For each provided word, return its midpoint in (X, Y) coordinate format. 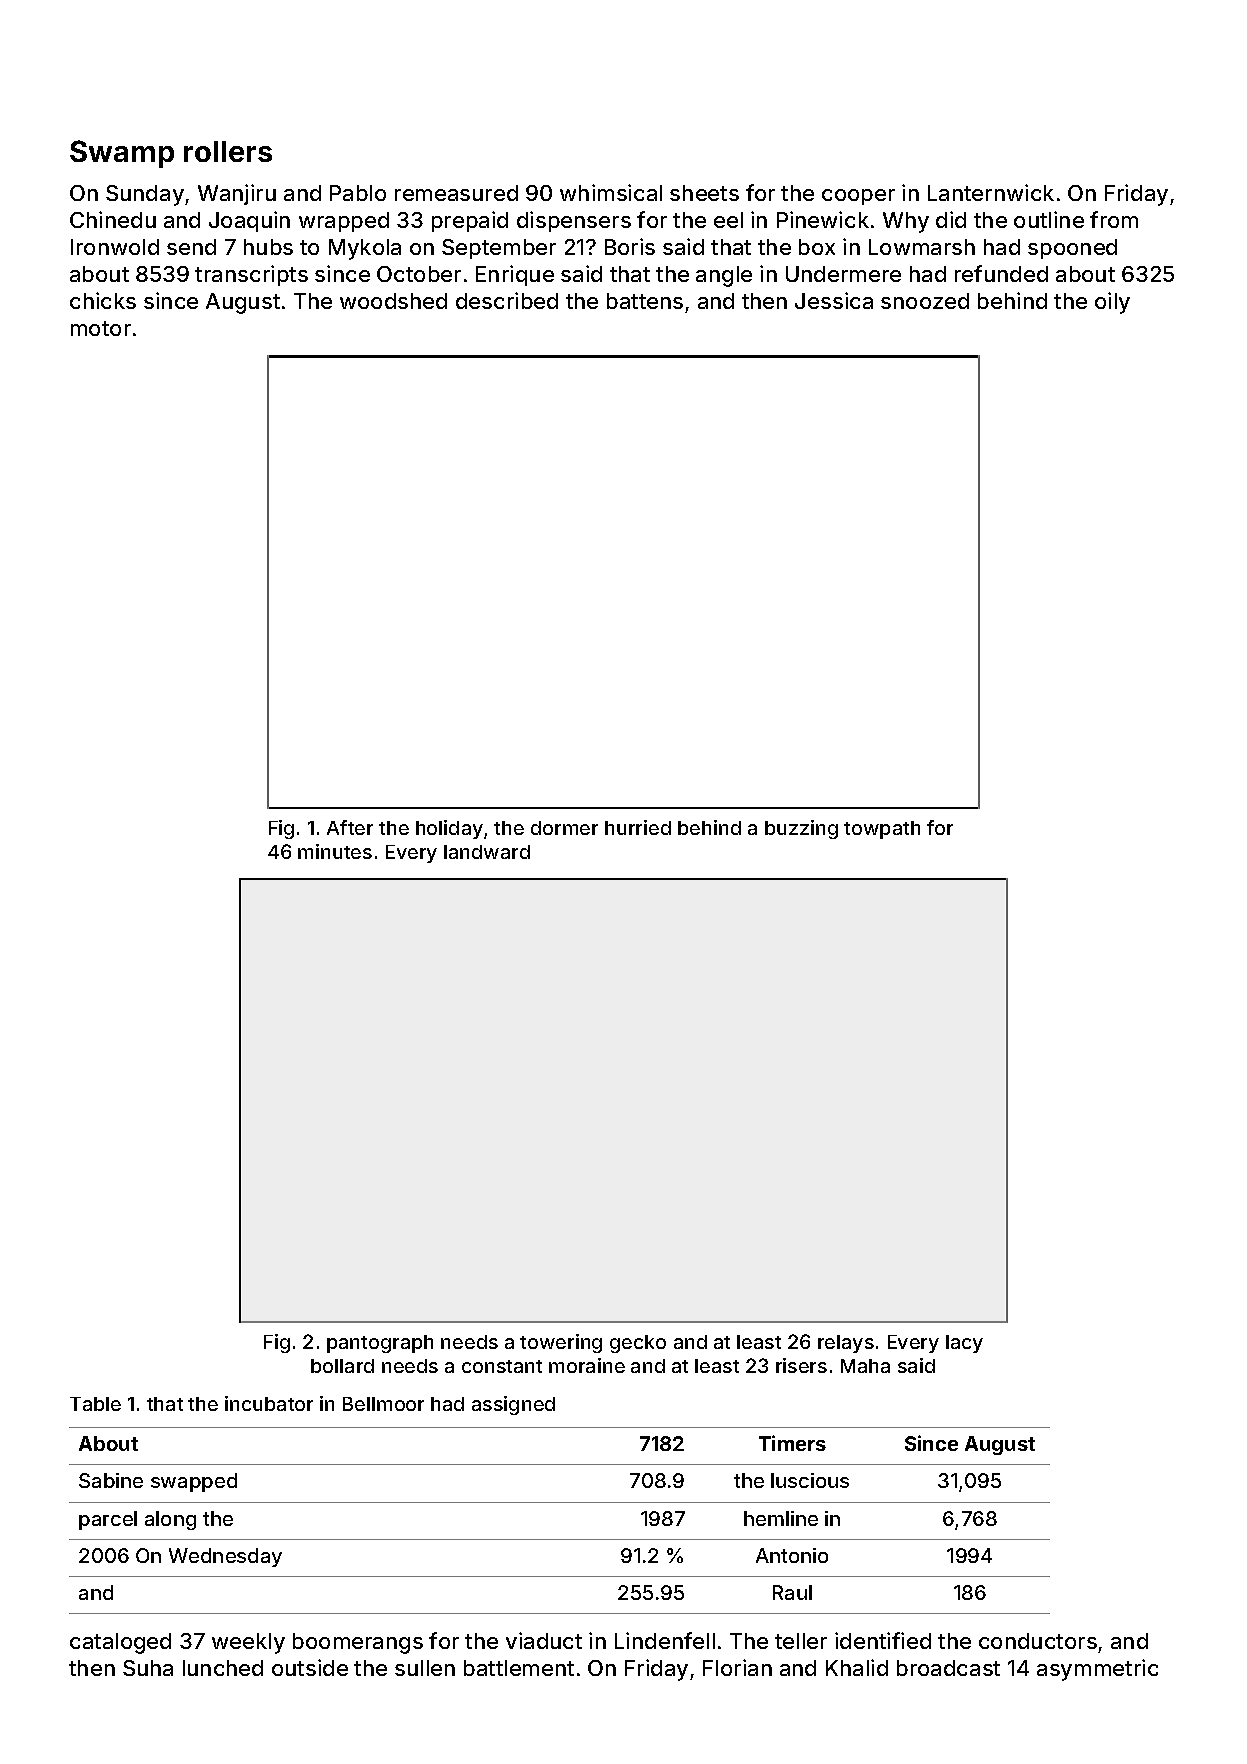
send (191, 247)
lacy (964, 1344)
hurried (638, 827)
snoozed (925, 301)
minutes (335, 851)
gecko (638, 1344)
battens (645, 301)
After (350, 827)
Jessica (834, 300)
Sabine (111, 1480)
